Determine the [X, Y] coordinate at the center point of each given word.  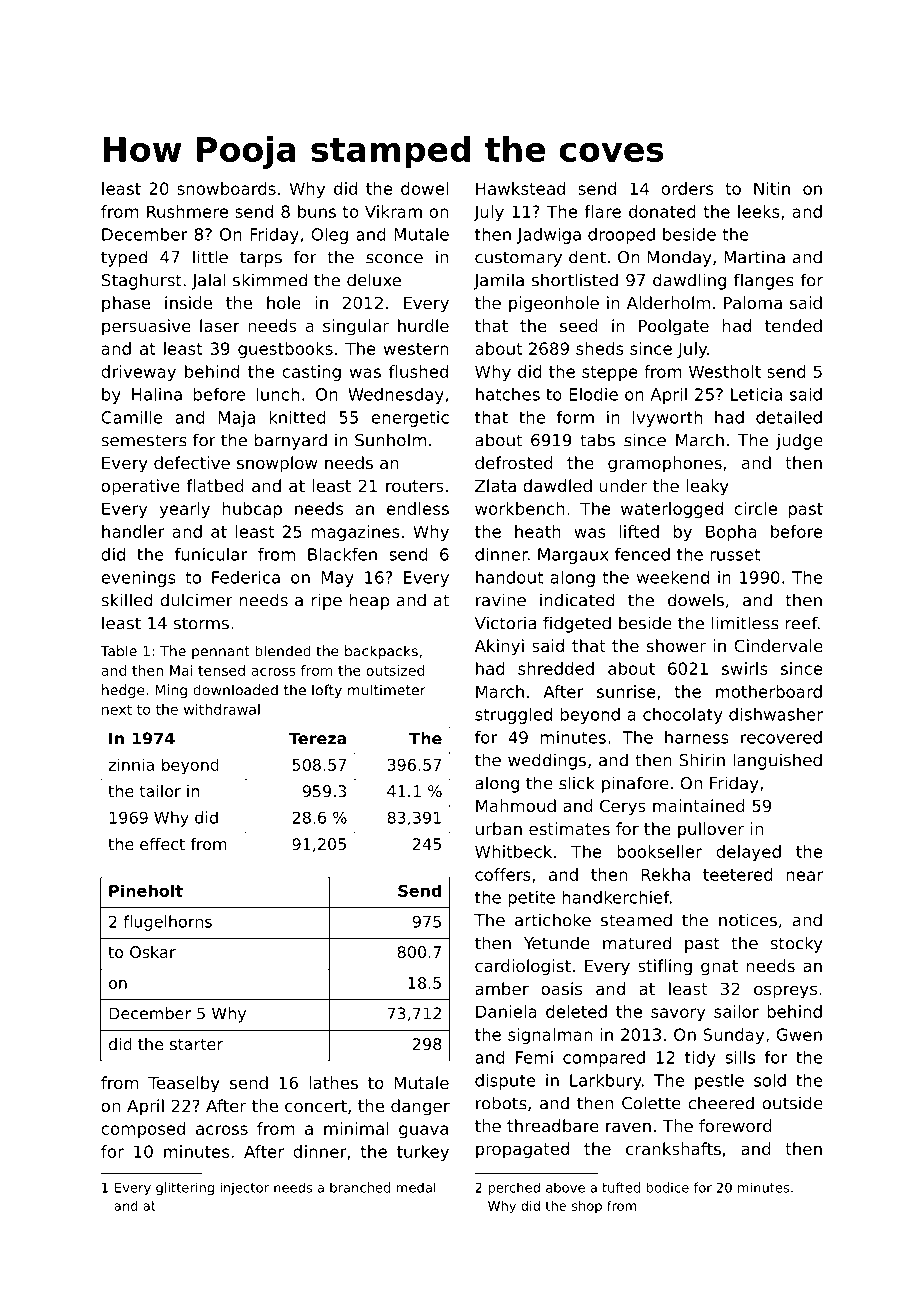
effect [162, 844]
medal [416, 1187]
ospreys [785, 992]
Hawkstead [520, 188]
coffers [503, 874]
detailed [789, 417]
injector [244, 1188]
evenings [138, 579]
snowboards [226, 188]
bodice [667, 1187]
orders [687, 188]
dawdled [557, 485]
